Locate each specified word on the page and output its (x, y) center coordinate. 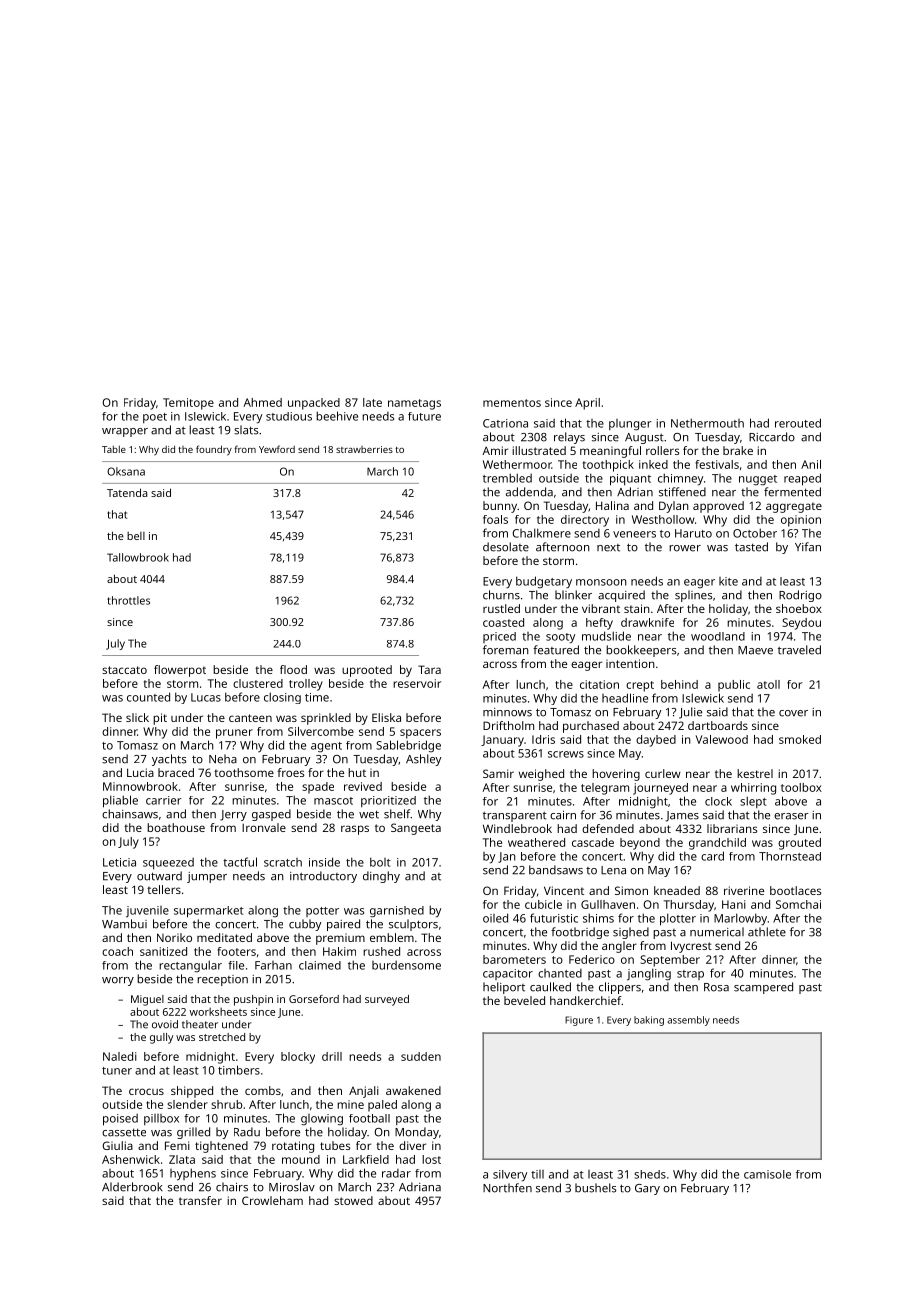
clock (718, 801)
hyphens (193, 1174)
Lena (613, 870)
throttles (128, 600)
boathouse (176, 827)
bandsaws (556, 870)
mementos (512, 403)
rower (685, 548)
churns (501, 595)
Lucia (140, 772)
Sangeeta (416, 829)
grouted (799, 844)
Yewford (277, 449)
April (587, 404)
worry (118, 981)
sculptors (413, 925)
